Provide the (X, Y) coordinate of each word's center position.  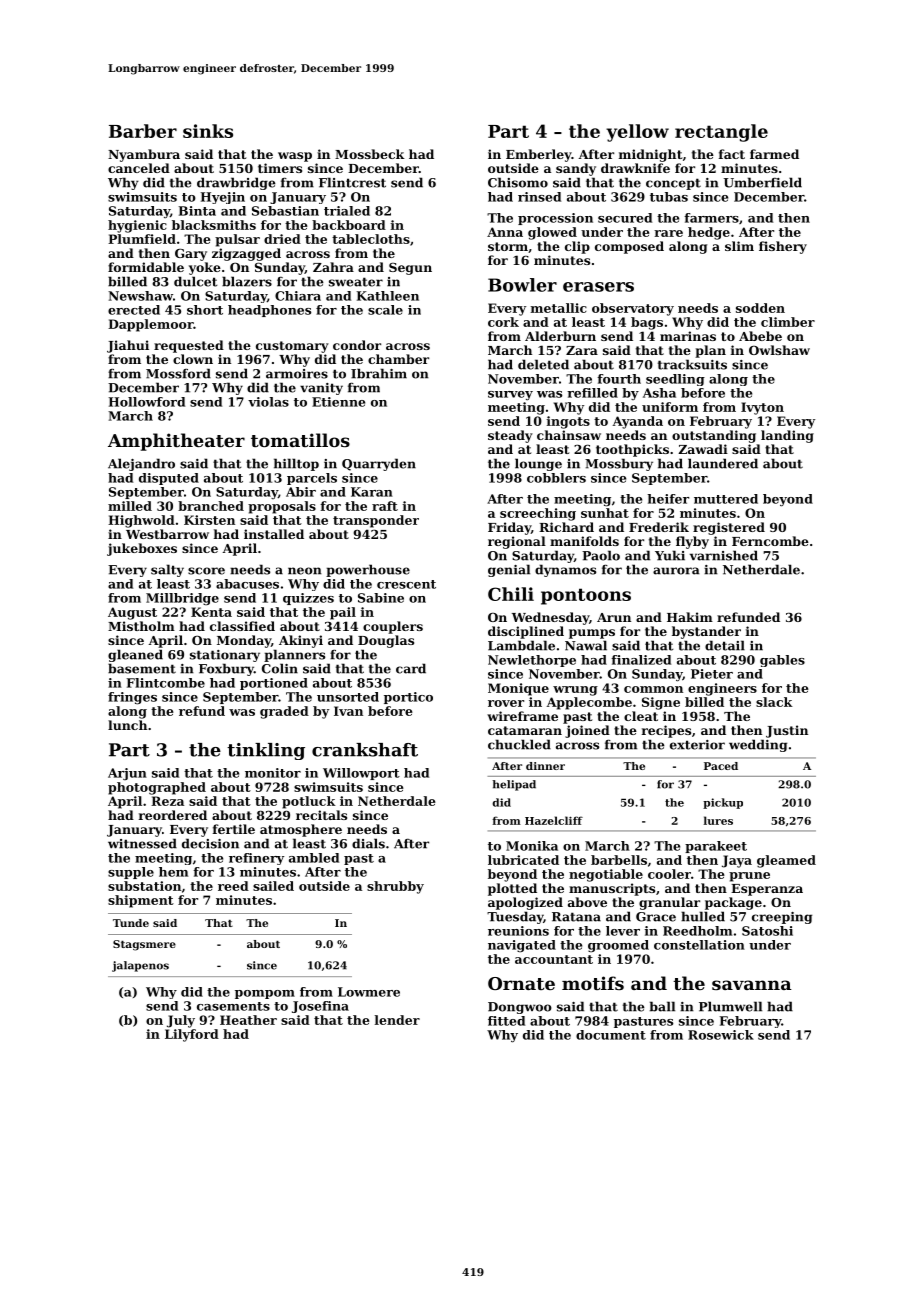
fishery (783, 247)
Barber (143, 131)
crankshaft (365, 750)
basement (142, 668)
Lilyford (192, 1035)
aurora (676, 571)
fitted (506, 1021)
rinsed (539, 197)
